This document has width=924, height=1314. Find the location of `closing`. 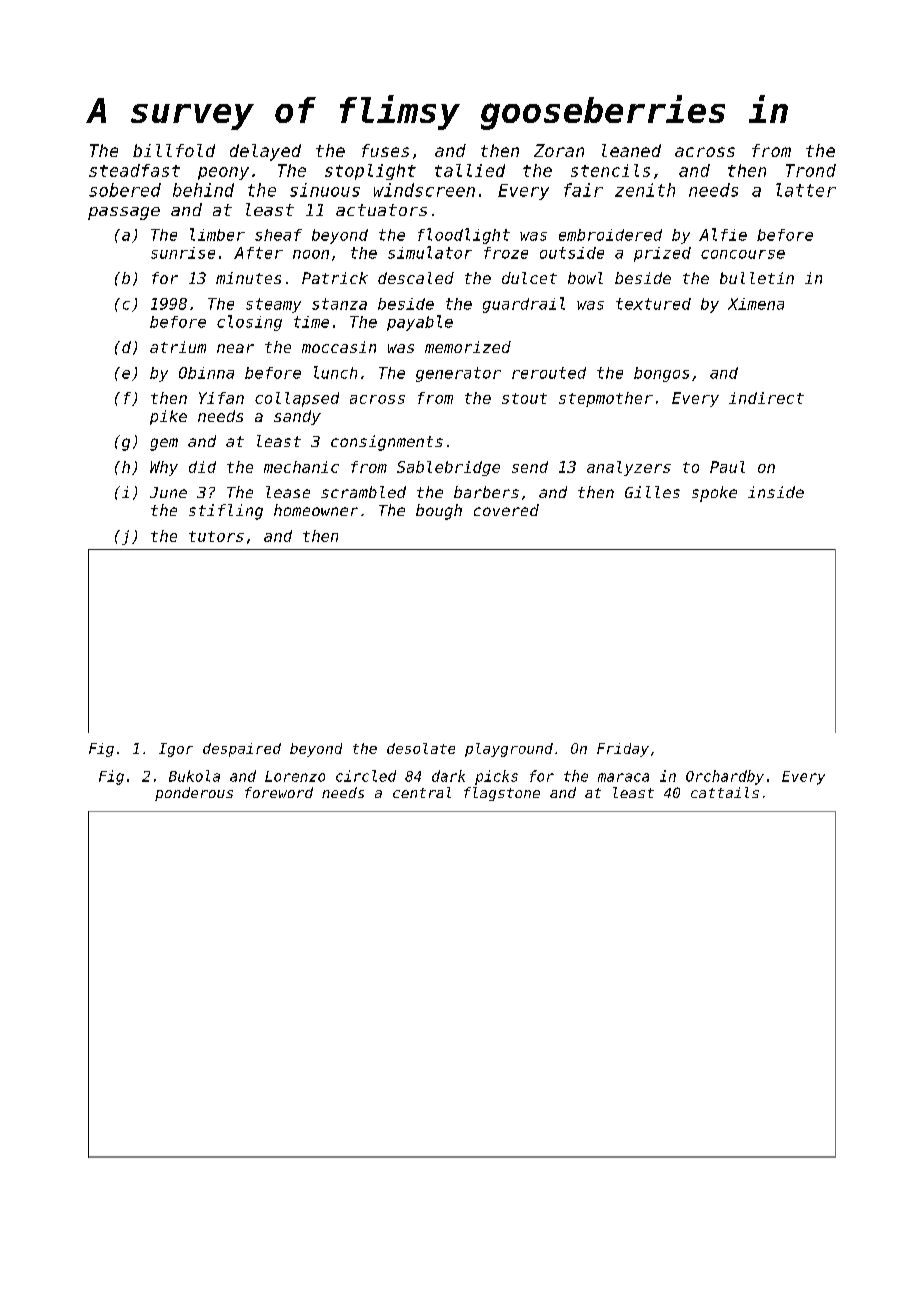

closing is located at coordinates (249, 323).
